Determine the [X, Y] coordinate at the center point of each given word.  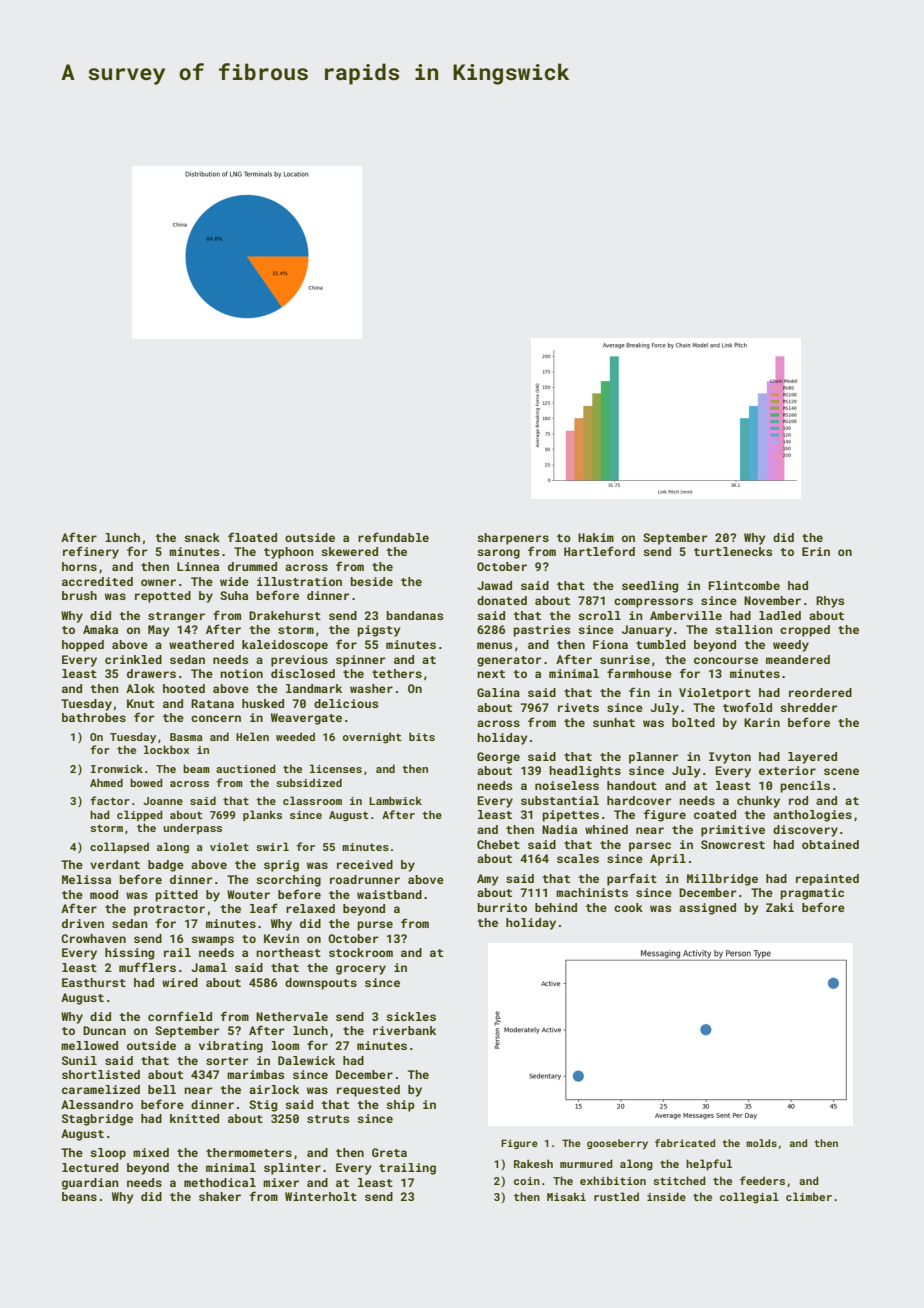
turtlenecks [733, 551]
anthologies [812, 816]
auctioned [246, 768]
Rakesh [533, 1163]
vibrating [231, 1047]
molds [761, 1143]
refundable [393, 537]
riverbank [404, 1030]
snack [202, 537]
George [498, 758]
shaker [220, 1196]
